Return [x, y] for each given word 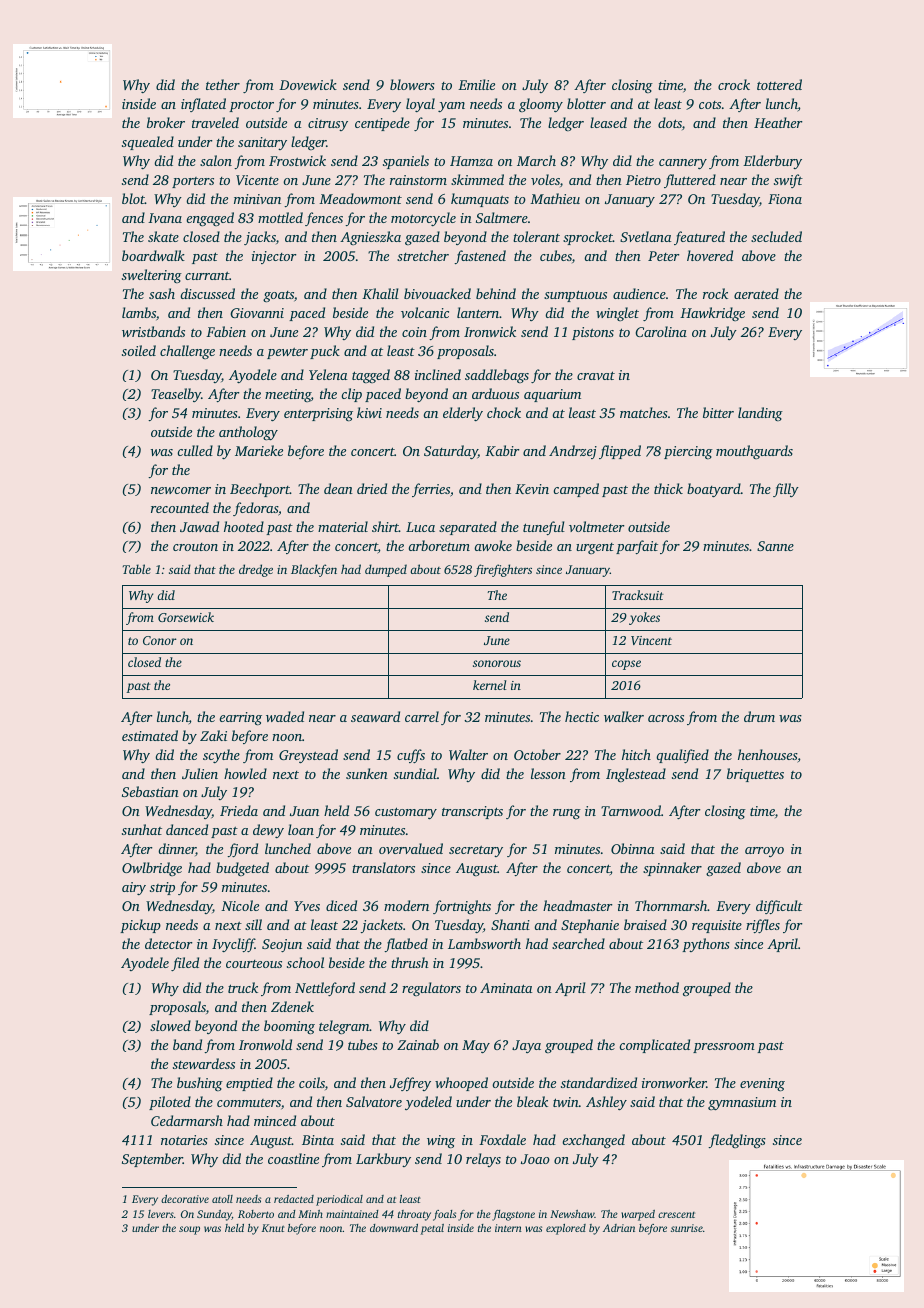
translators [383, 867]
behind [496, 293]
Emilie [476, 84]
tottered [779, 84]
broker [166, 122]
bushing [200, 1084]
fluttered [690, 181]
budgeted [242, 869]
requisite [717, 926]
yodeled [428, 1103]
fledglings [737, 1141]
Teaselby [176, 395]
